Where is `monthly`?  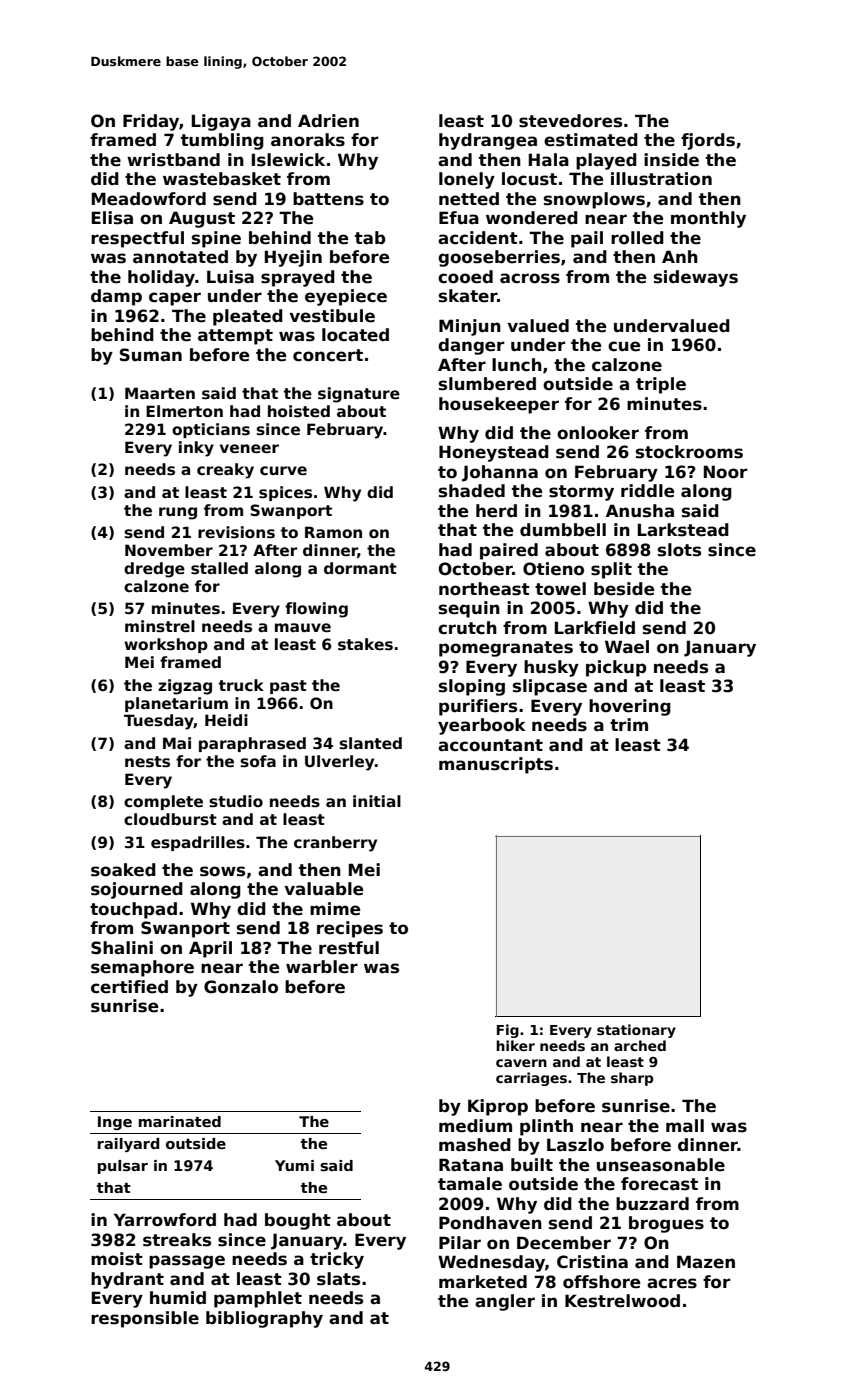 monthly is located at coordinates (708, 219).
